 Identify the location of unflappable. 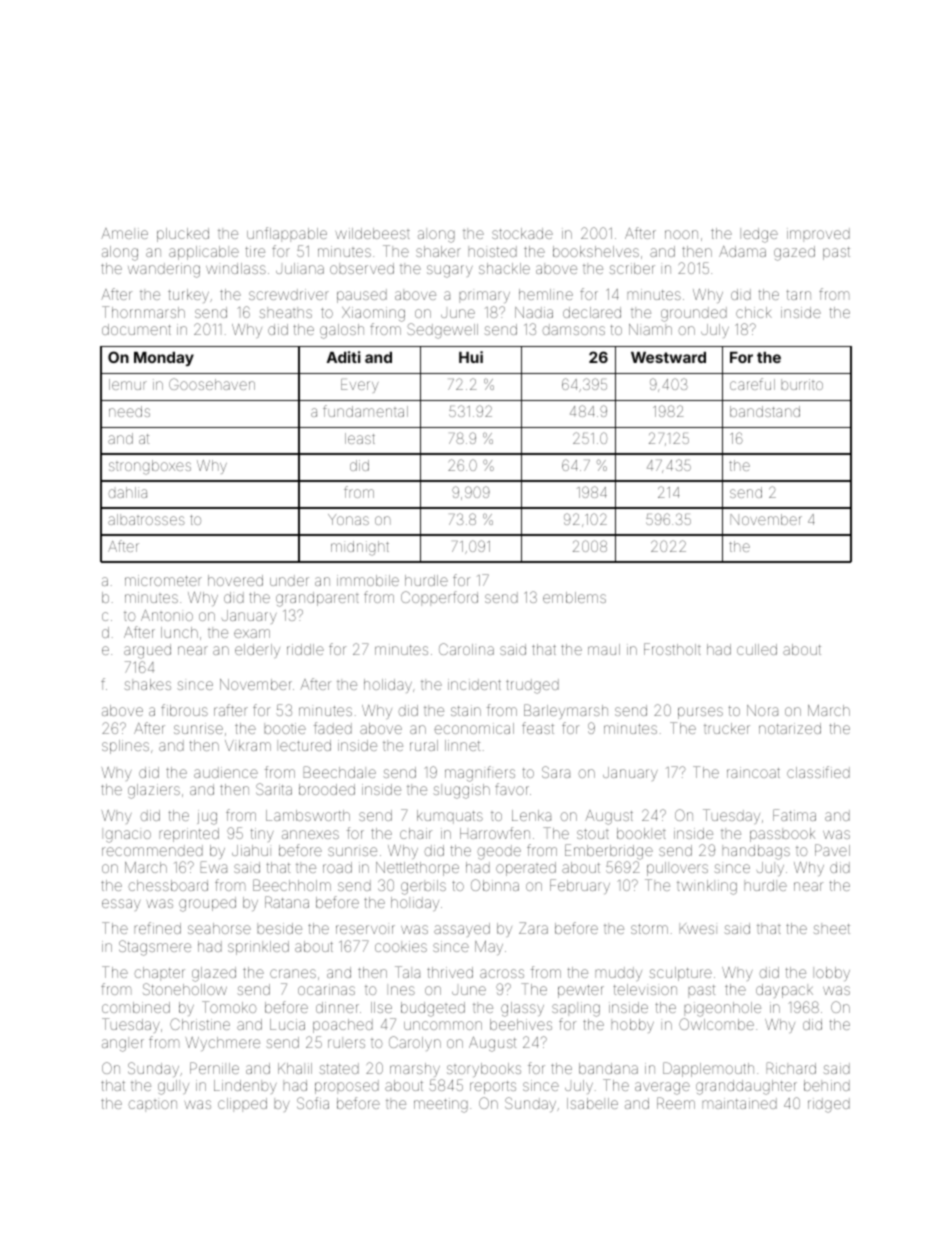
(287, 234).
